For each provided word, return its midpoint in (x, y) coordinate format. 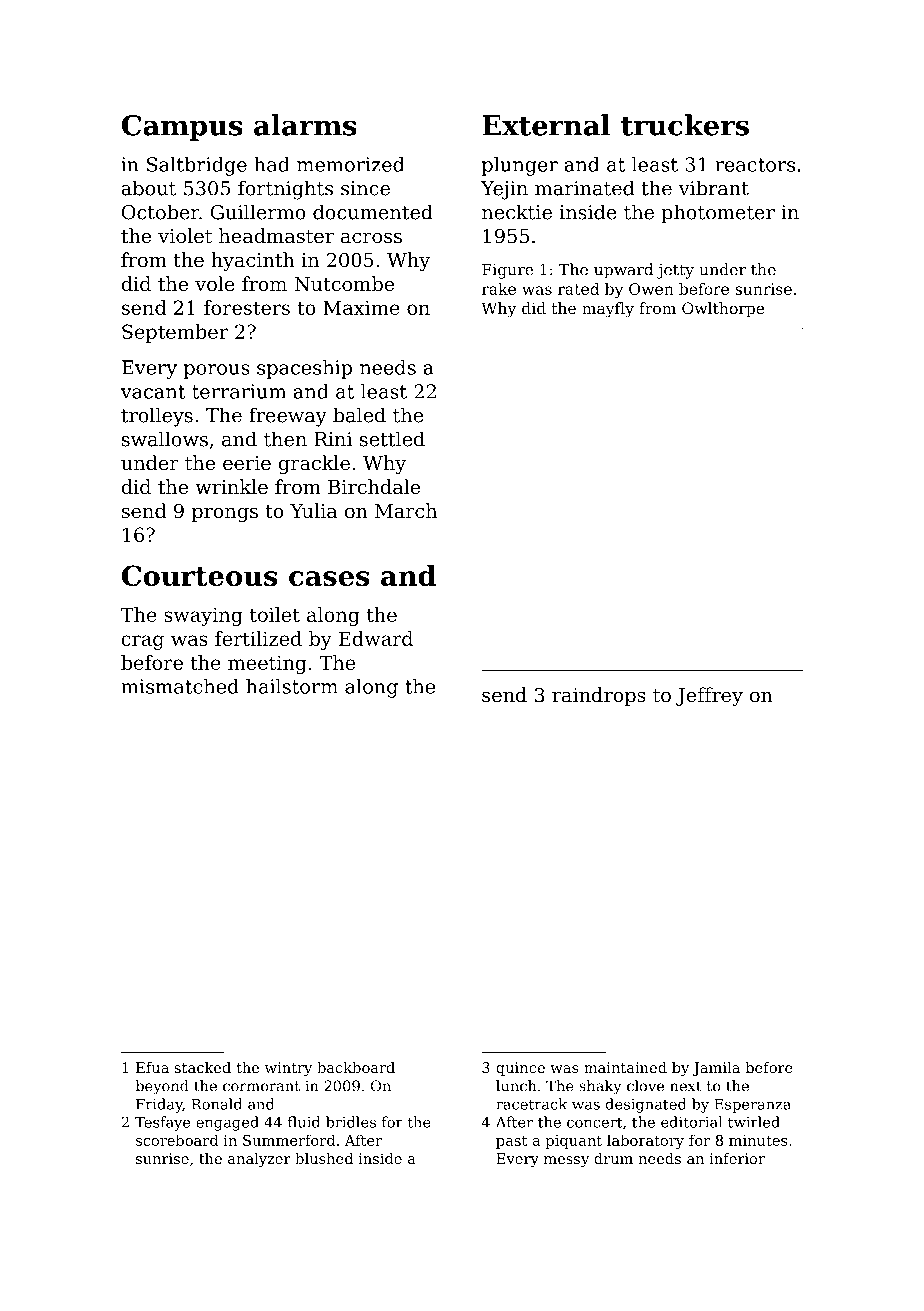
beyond (162, 1087)
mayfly (608, 310)
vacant (153, 392)
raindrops (599, 696)
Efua (152, 1067)
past (511, 1142)
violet (185, 236)
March (406, 511)
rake (499, 289)
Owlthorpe (723, 309)
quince (520, 1069)
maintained (625, 1067)
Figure (507, 271)
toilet (275, 614)
